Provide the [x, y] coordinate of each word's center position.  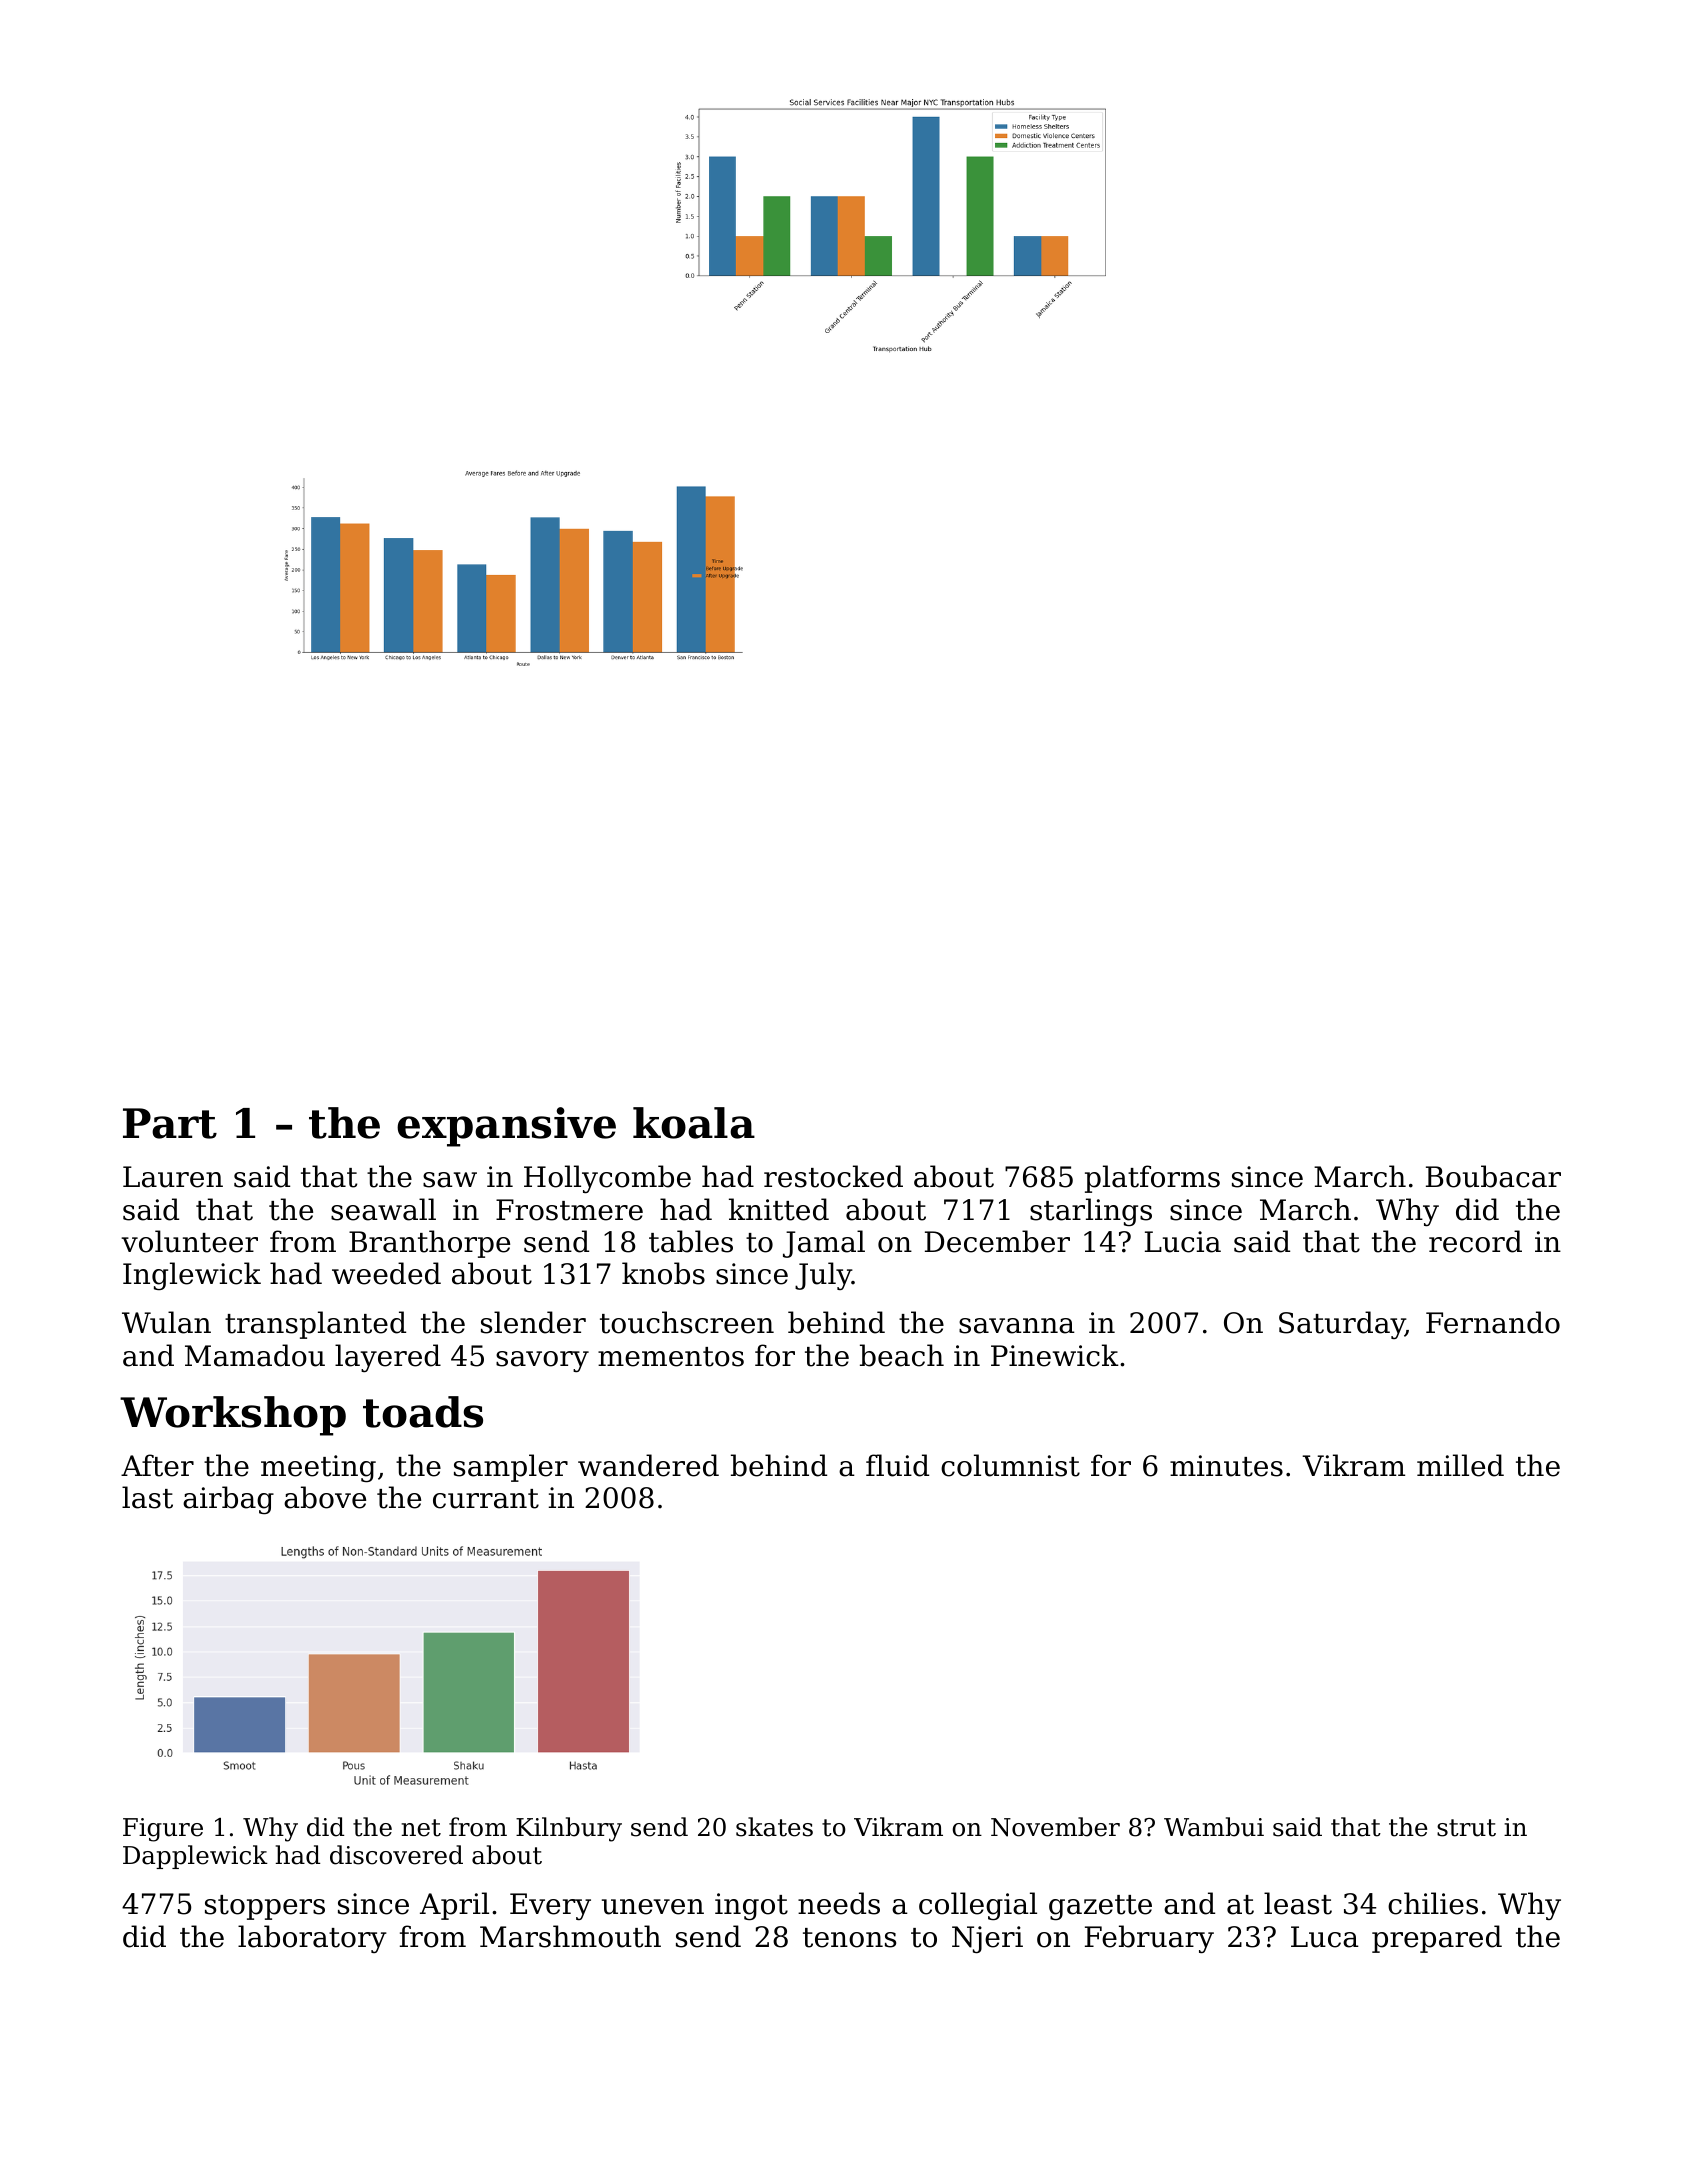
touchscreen [687, 1322]
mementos [671, 1357]
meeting [318, 1469]
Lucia [1183, 1242]
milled [1460, 1465]
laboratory [312, 1939]
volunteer [189, 1241]
